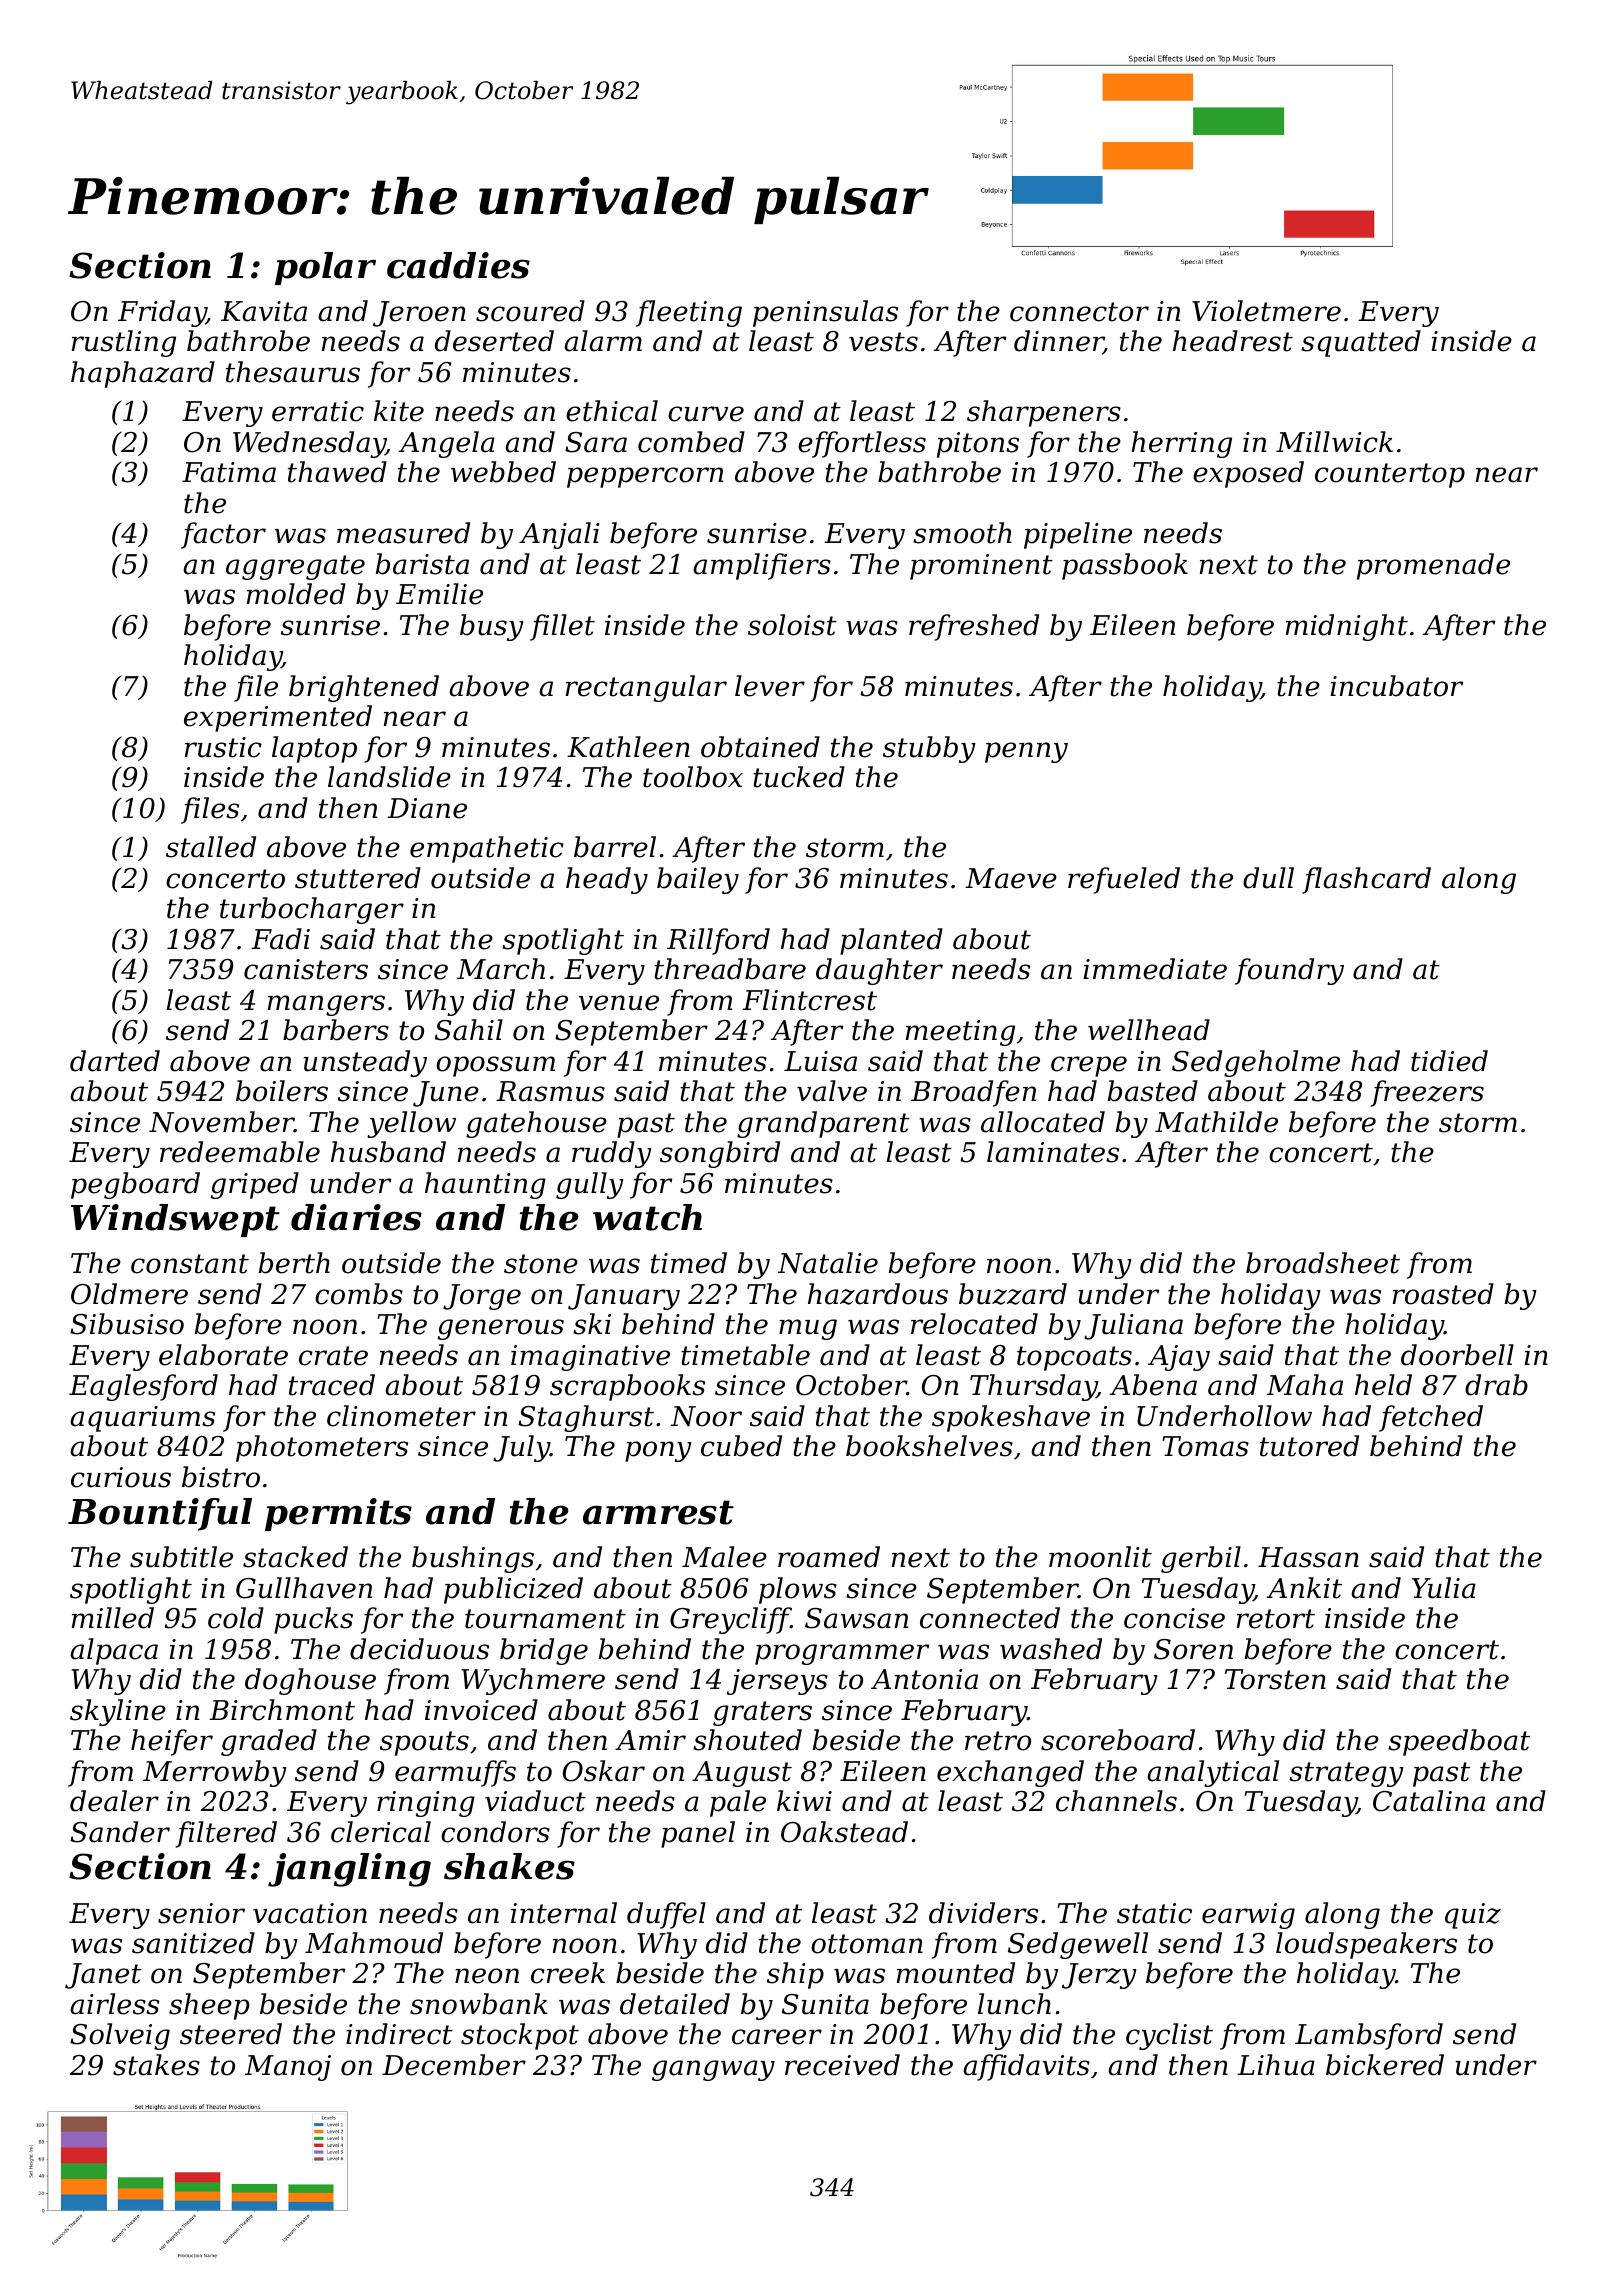  I want to click on deciduous, so click(419, 1649).
